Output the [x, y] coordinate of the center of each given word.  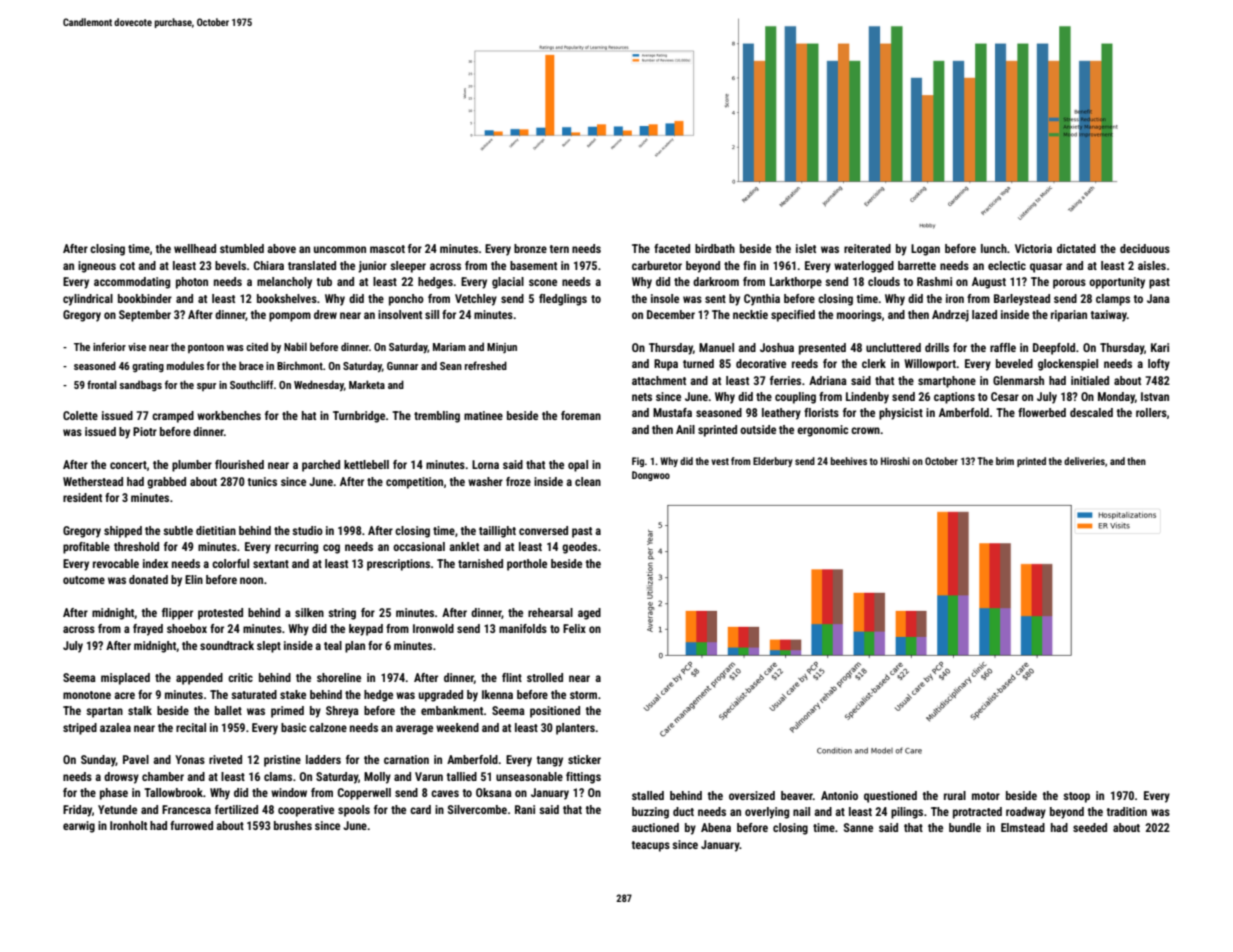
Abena [716, 827]
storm [583, 695]
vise [137, 347]
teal [333, 645]
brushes [293, 825]
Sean [451, 366]
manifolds [523, 628]
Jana [1158, 298]
